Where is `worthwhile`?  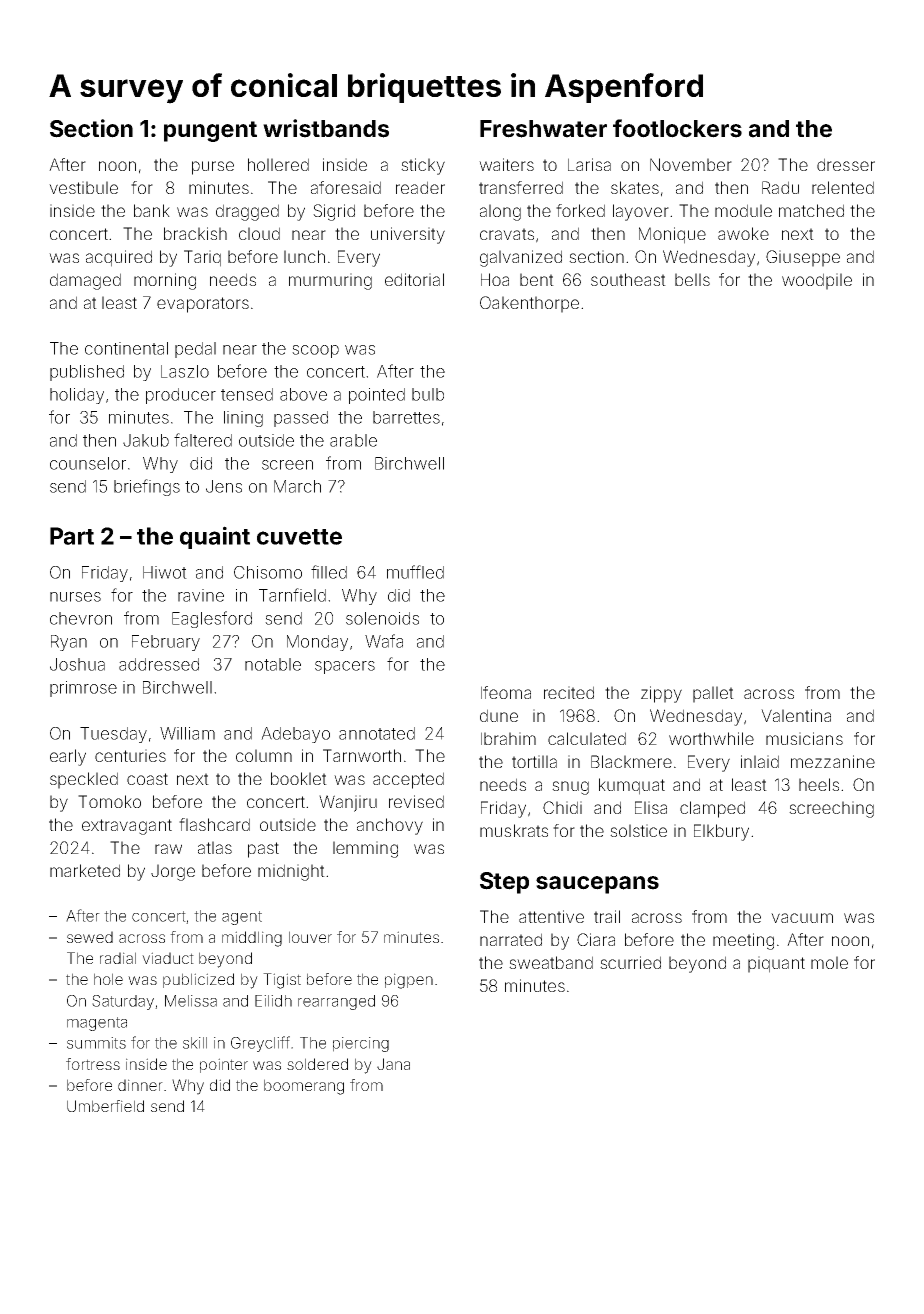
worthwhile is located at coordinates (711, 738).
